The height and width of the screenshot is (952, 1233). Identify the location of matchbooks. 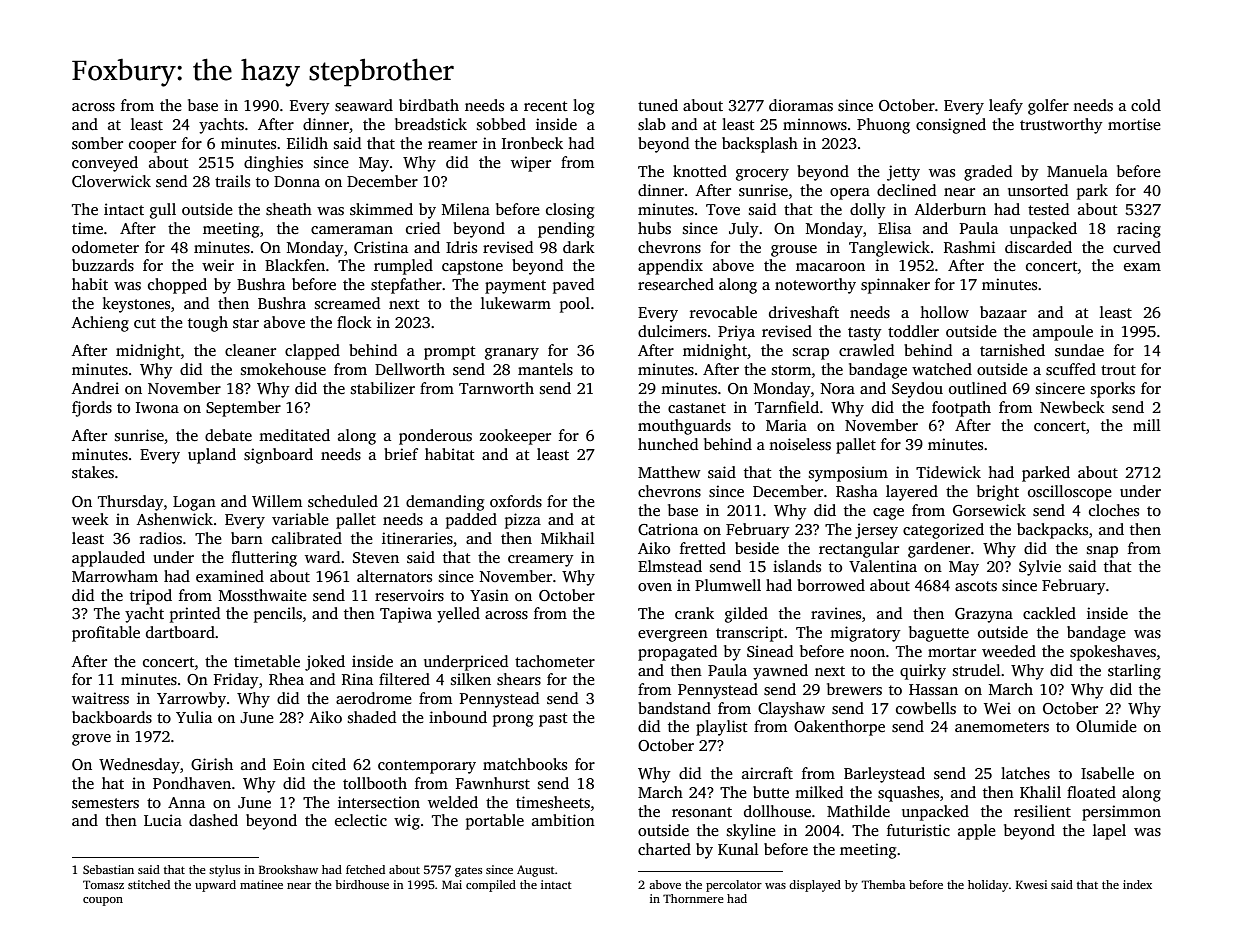
(525, 764).
